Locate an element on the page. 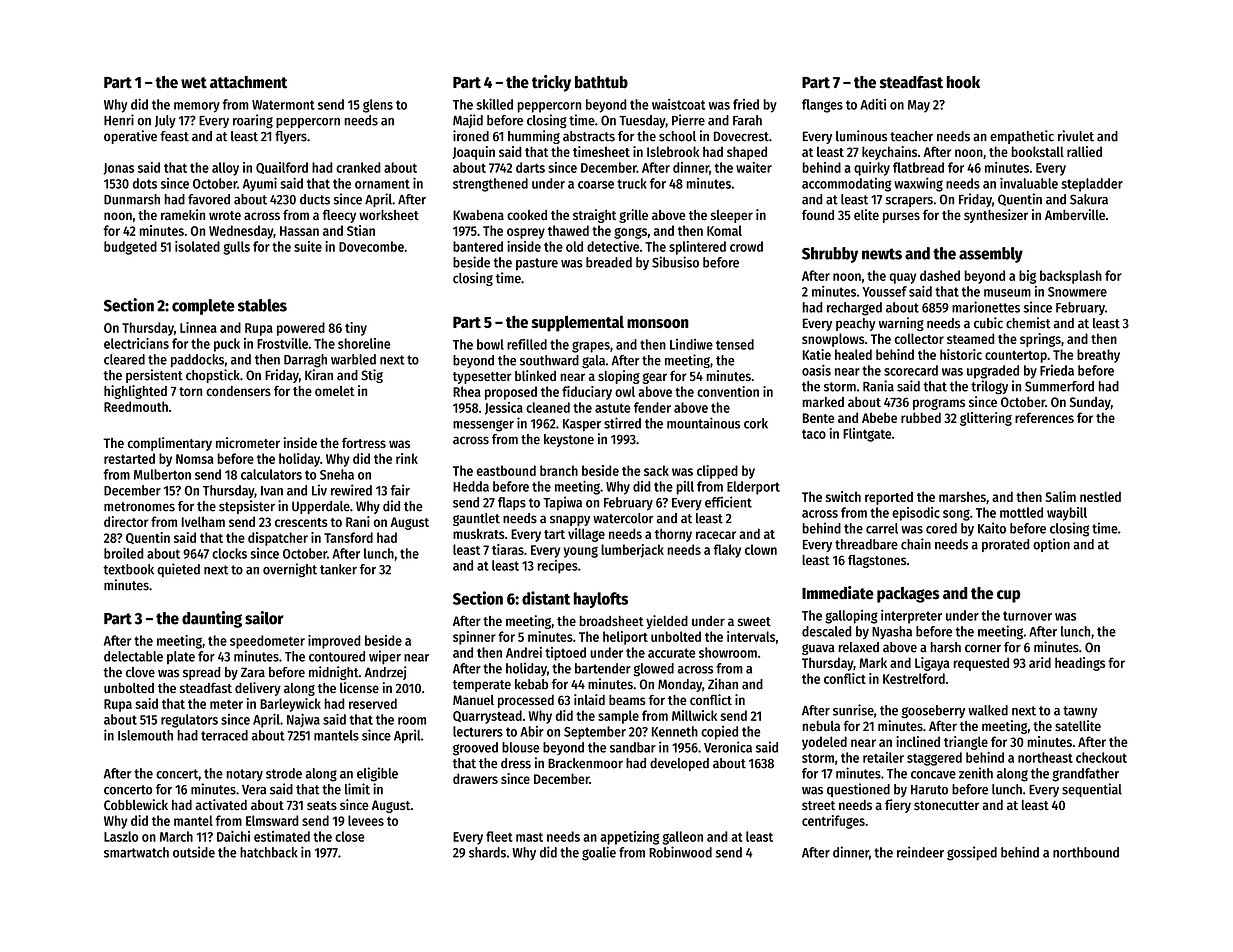 The height and width of the image is (952, 1233). drawers is located at coordinates (475, 778).
